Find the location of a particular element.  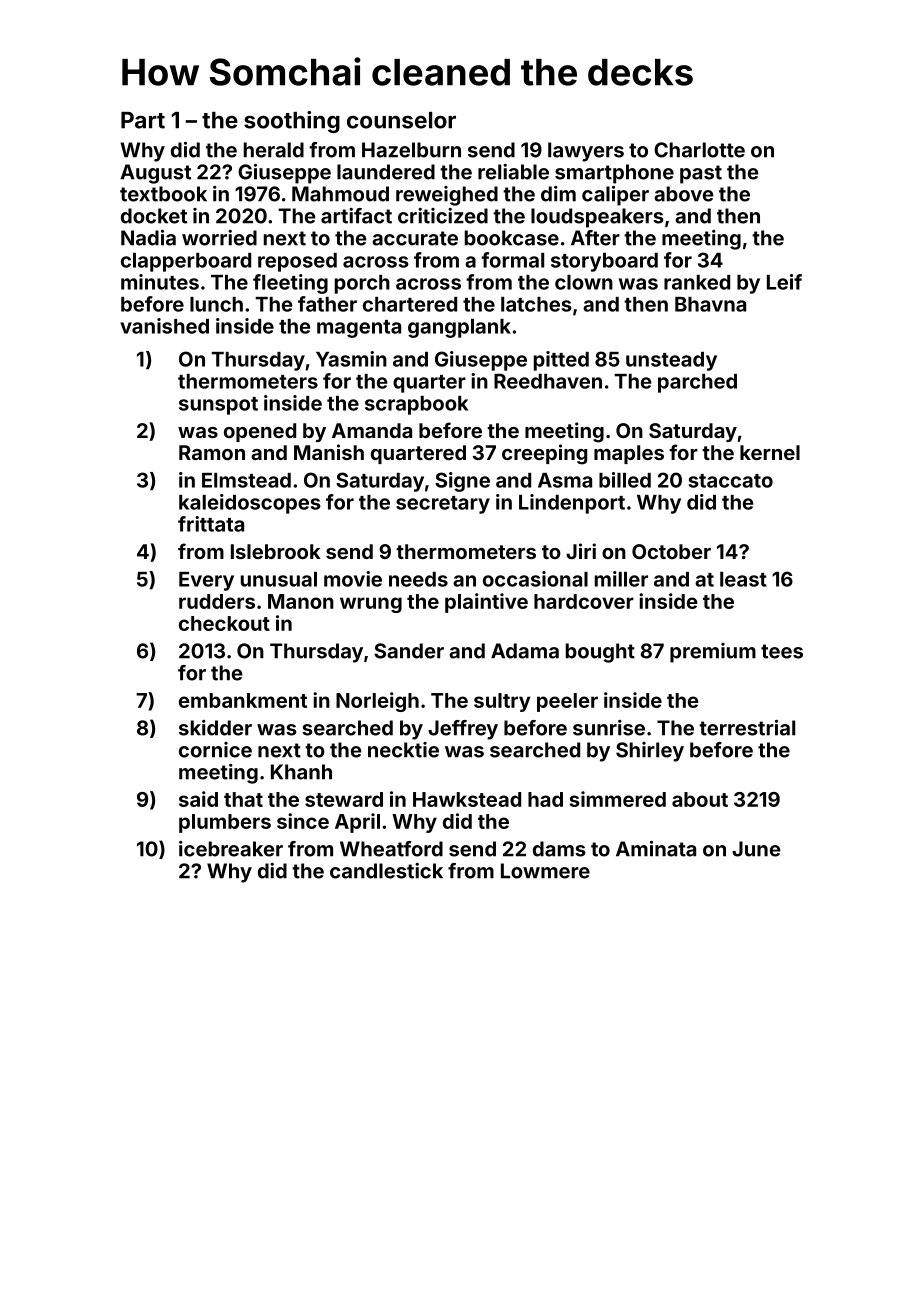

icebreaker is located at coordinates (231, 849).
